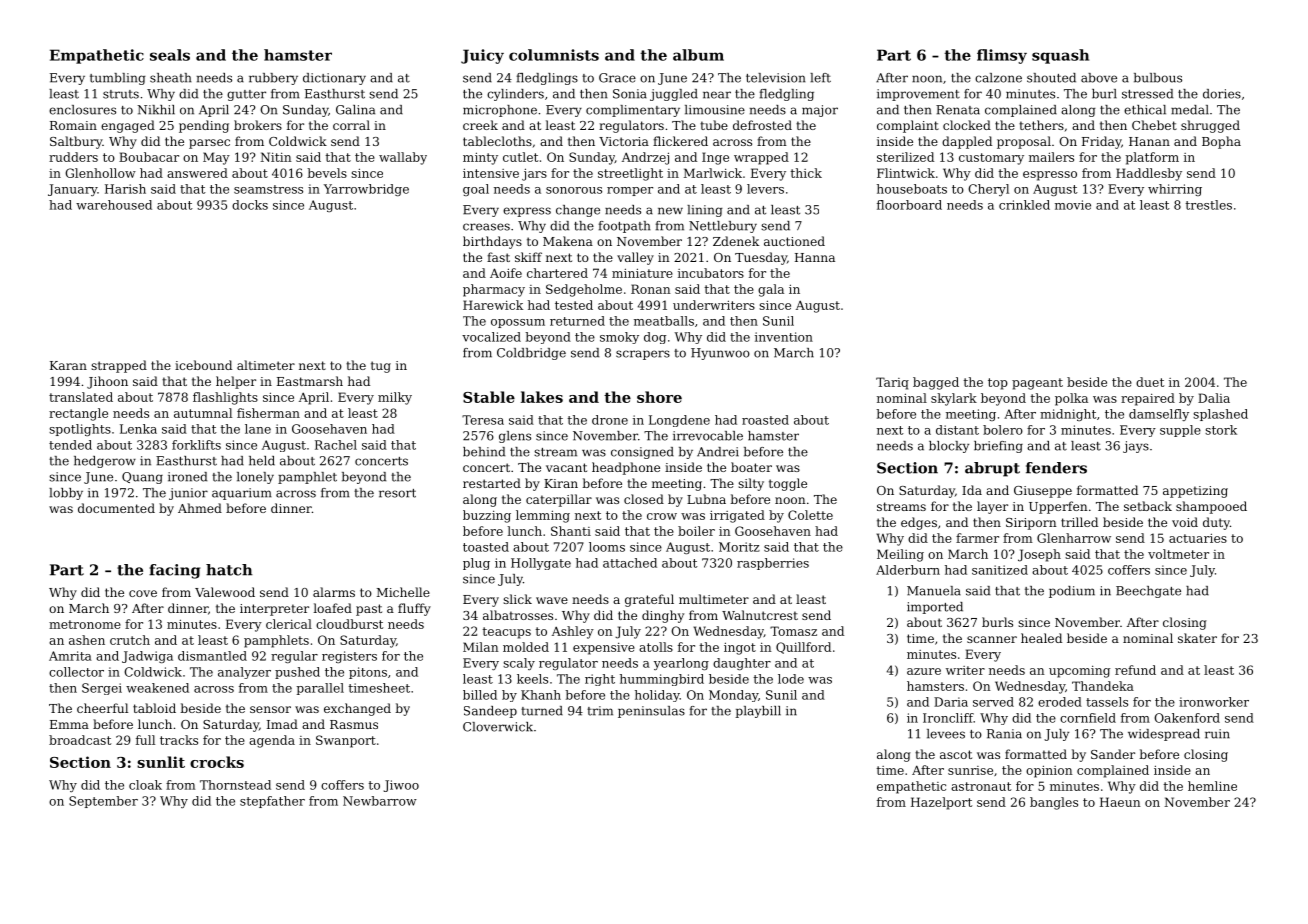 The image size is (1308, 924). Describe the element at coordinates (1208, 205) in the page. I see `trestles` at that location.
